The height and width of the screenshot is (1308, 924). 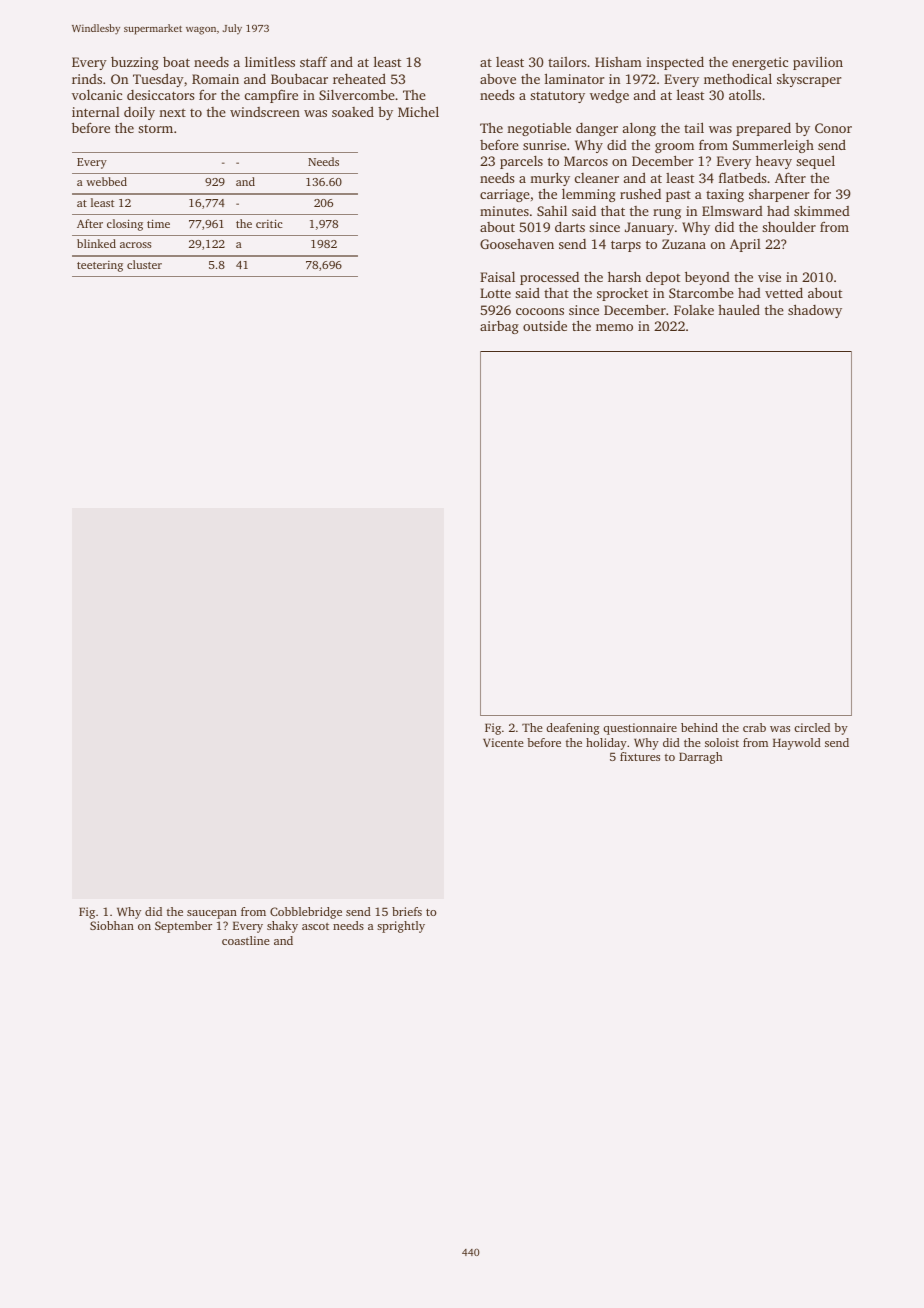 What do you see at coordinates (144, 264) in the screenshot?
I see `cluster` at bounding box center [144, 264].
